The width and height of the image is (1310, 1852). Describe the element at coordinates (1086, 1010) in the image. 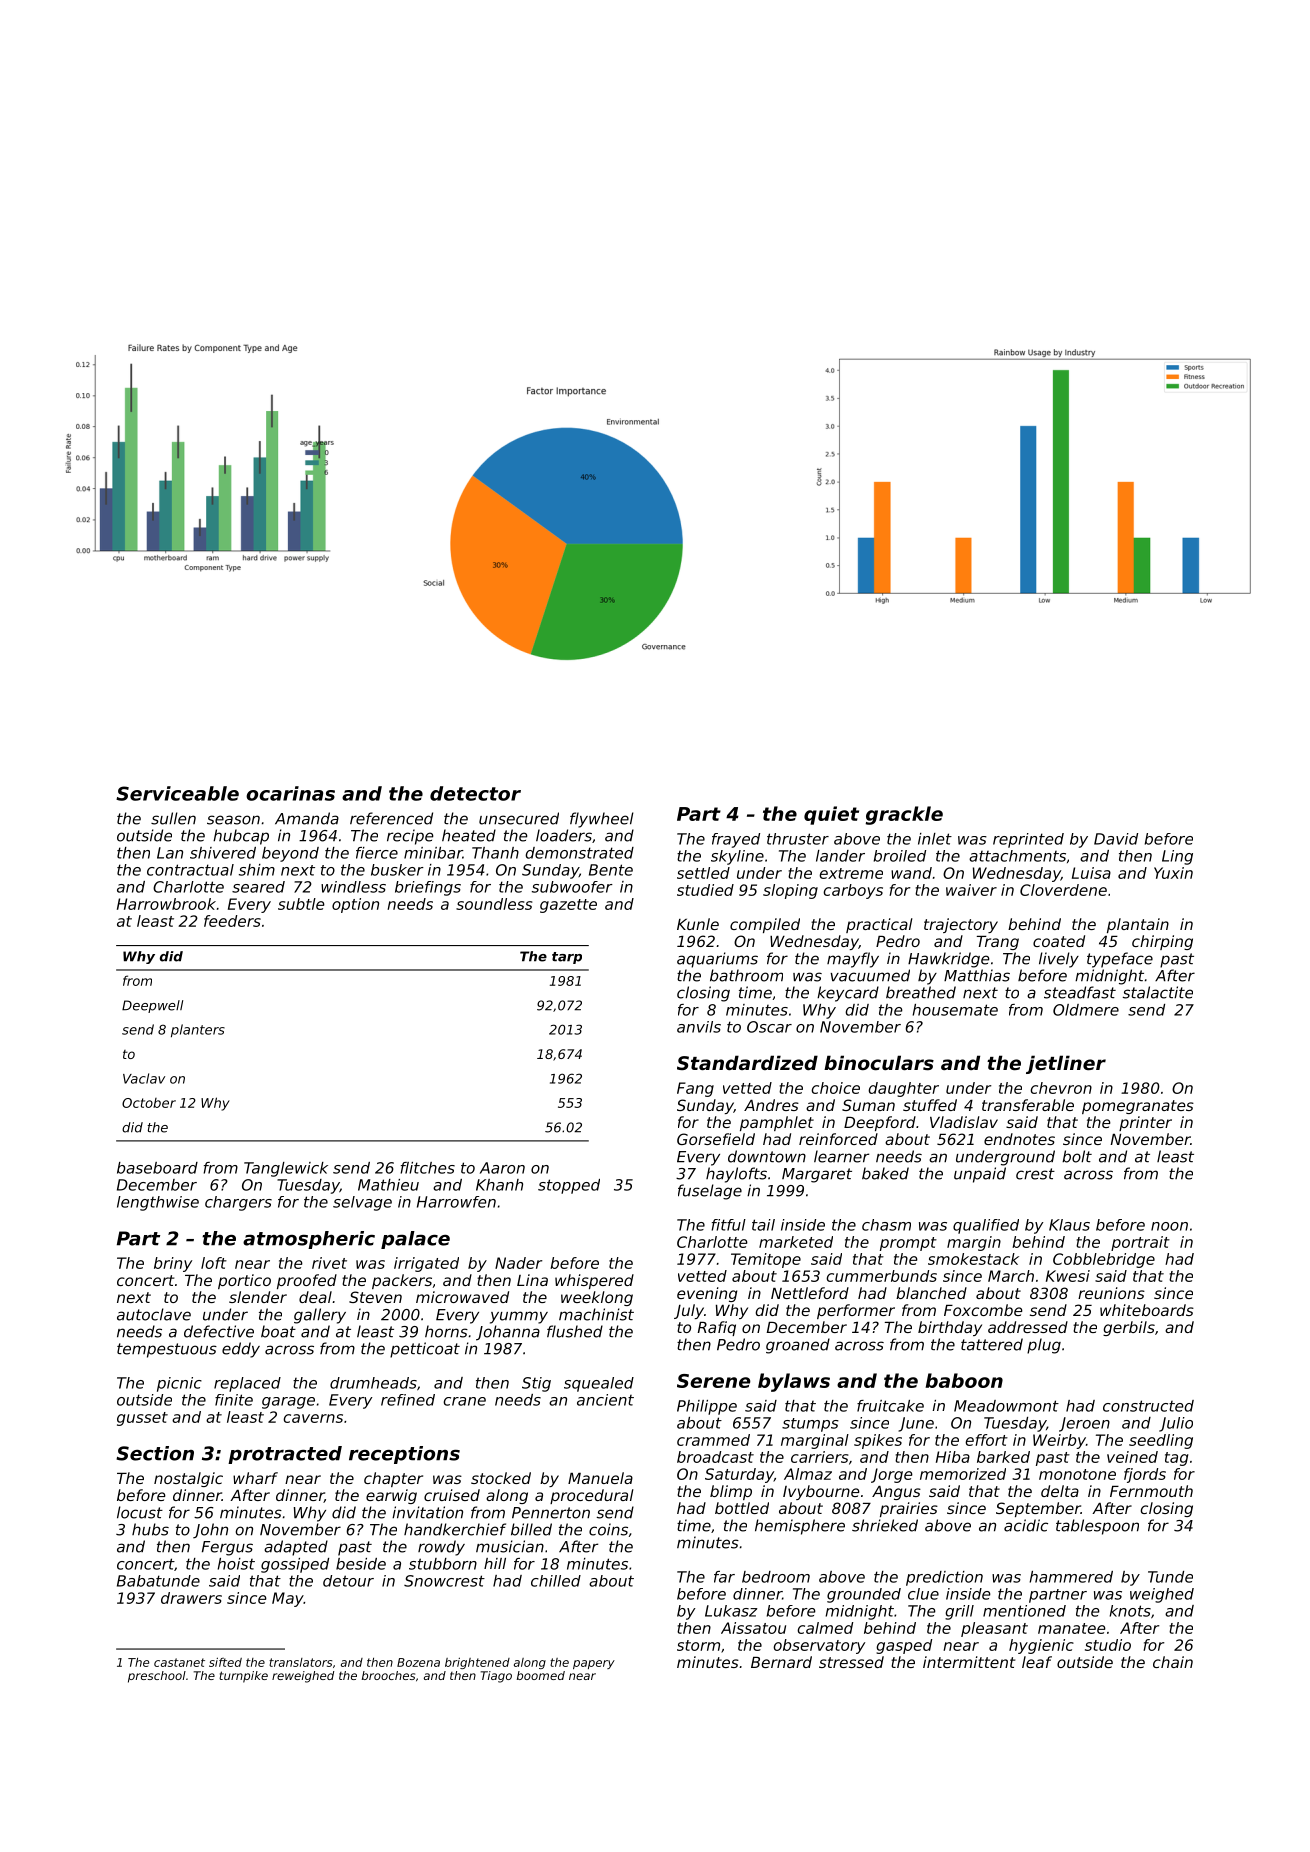

I see `Oldmere` at that location.
